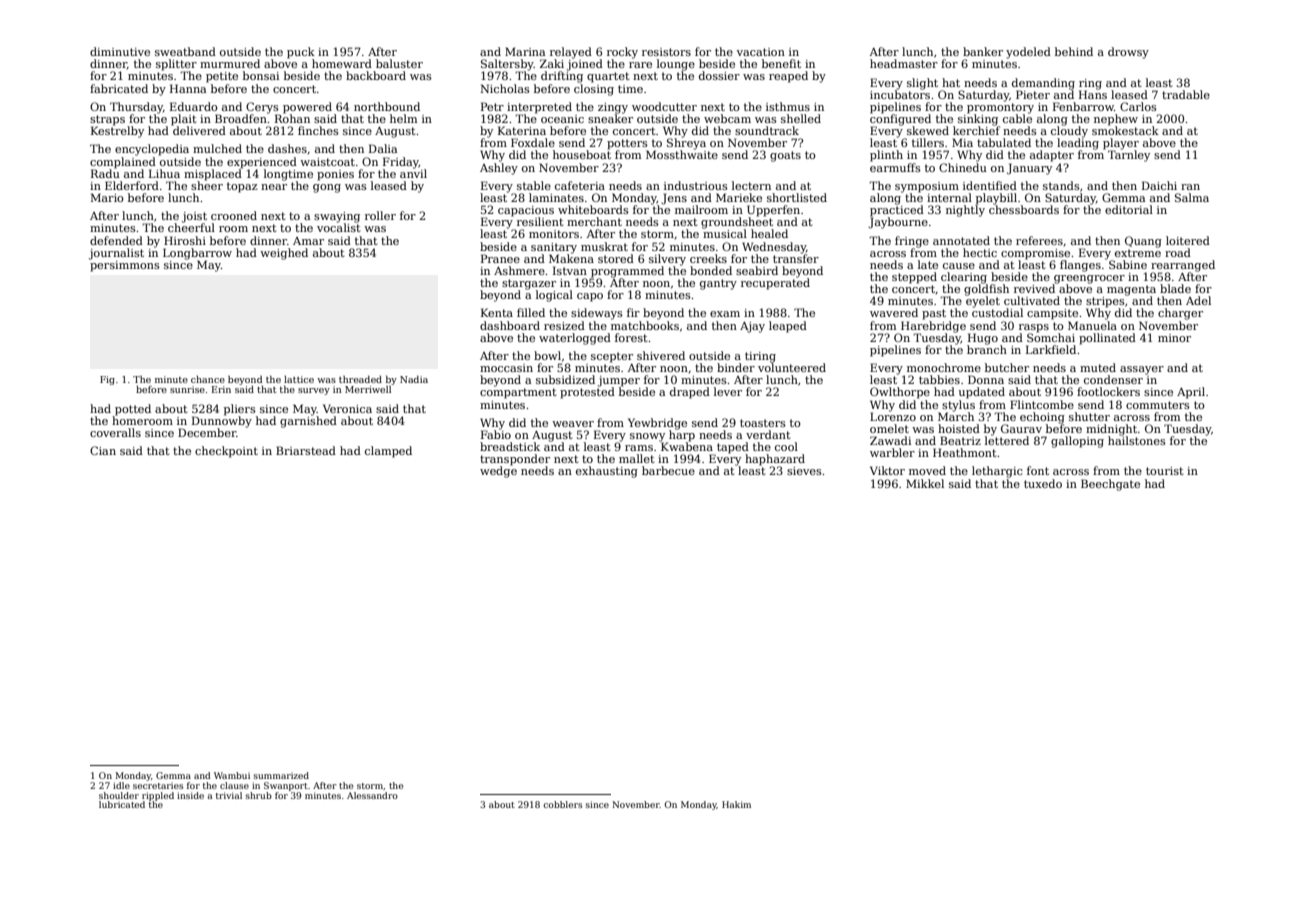 The width and height of the document is (1308, 924). What do you see at coordinates (944, 367) in the document?
I see `monochrome` at bounding box center [944, 367].
